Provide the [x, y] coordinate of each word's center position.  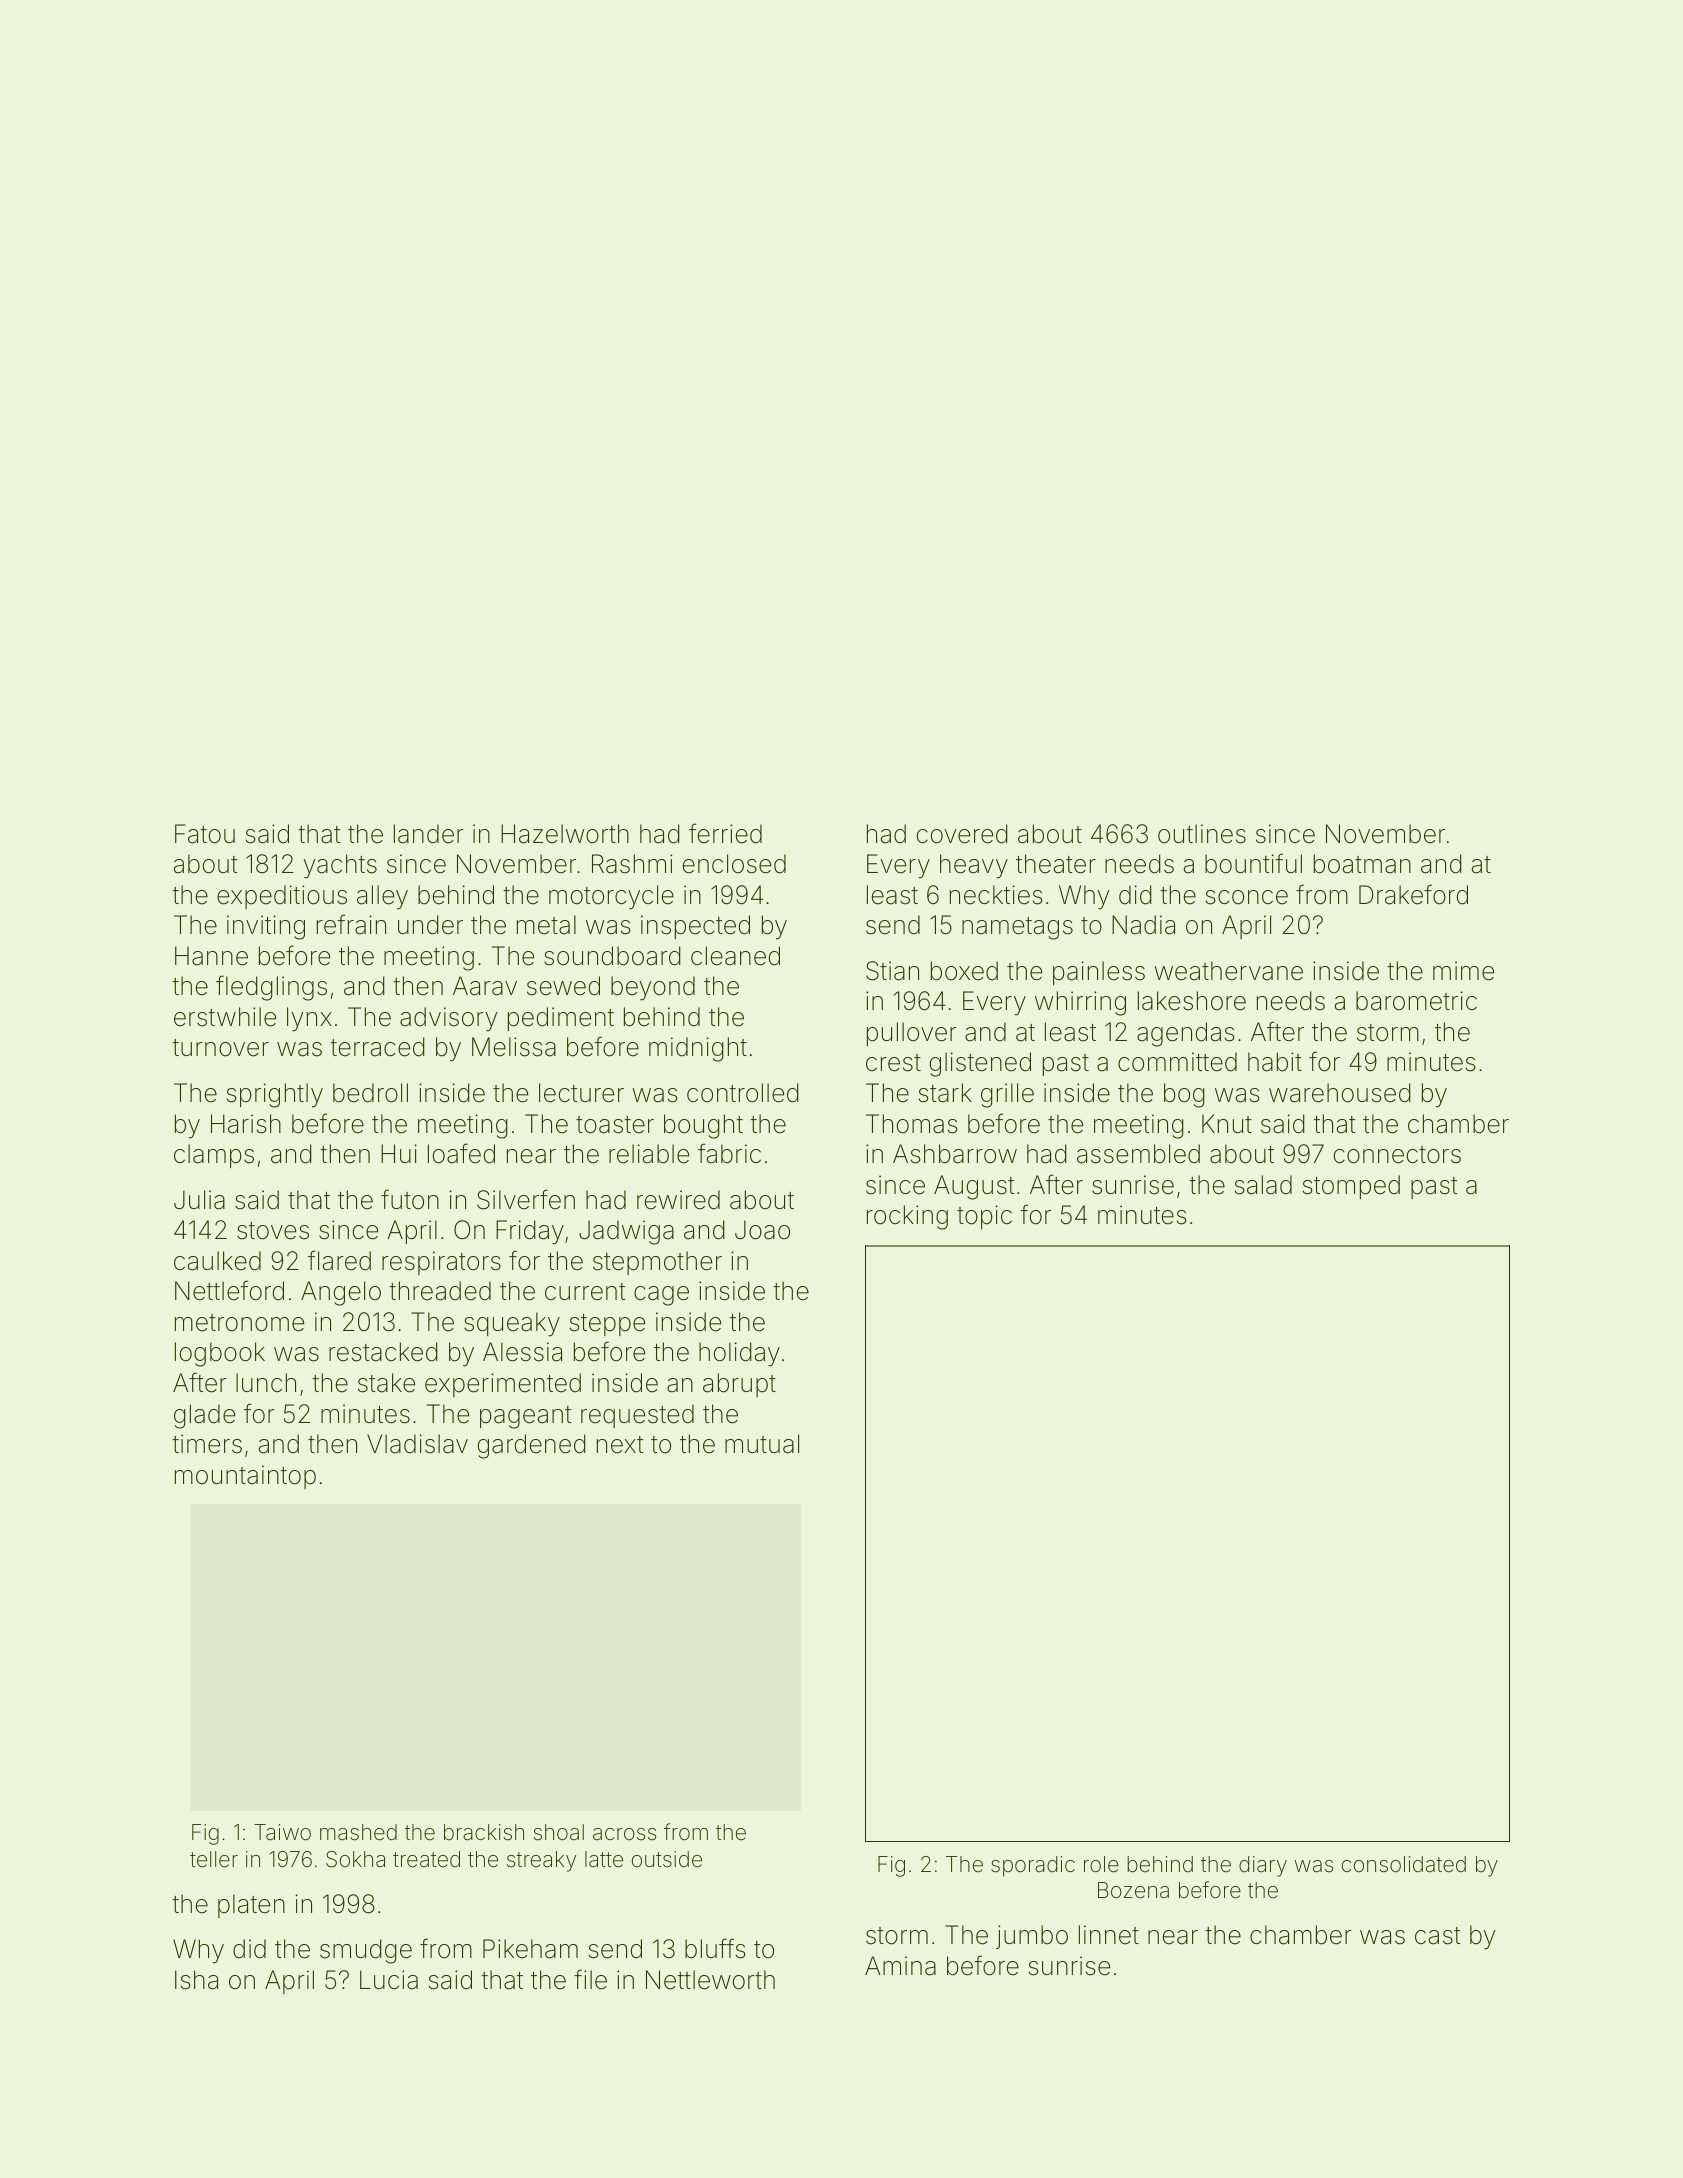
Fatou [205, 834]
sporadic [1033, 1866]
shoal [559, 1832]
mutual [762, 1444]
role [1101, 1864]
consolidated [1404, 1864]
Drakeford [1413, 894]
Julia [199, 1200]
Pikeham [530, 1949]
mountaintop [245, 1477]
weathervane [1228, 971]
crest [893, 1063]
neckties [996, 895]
